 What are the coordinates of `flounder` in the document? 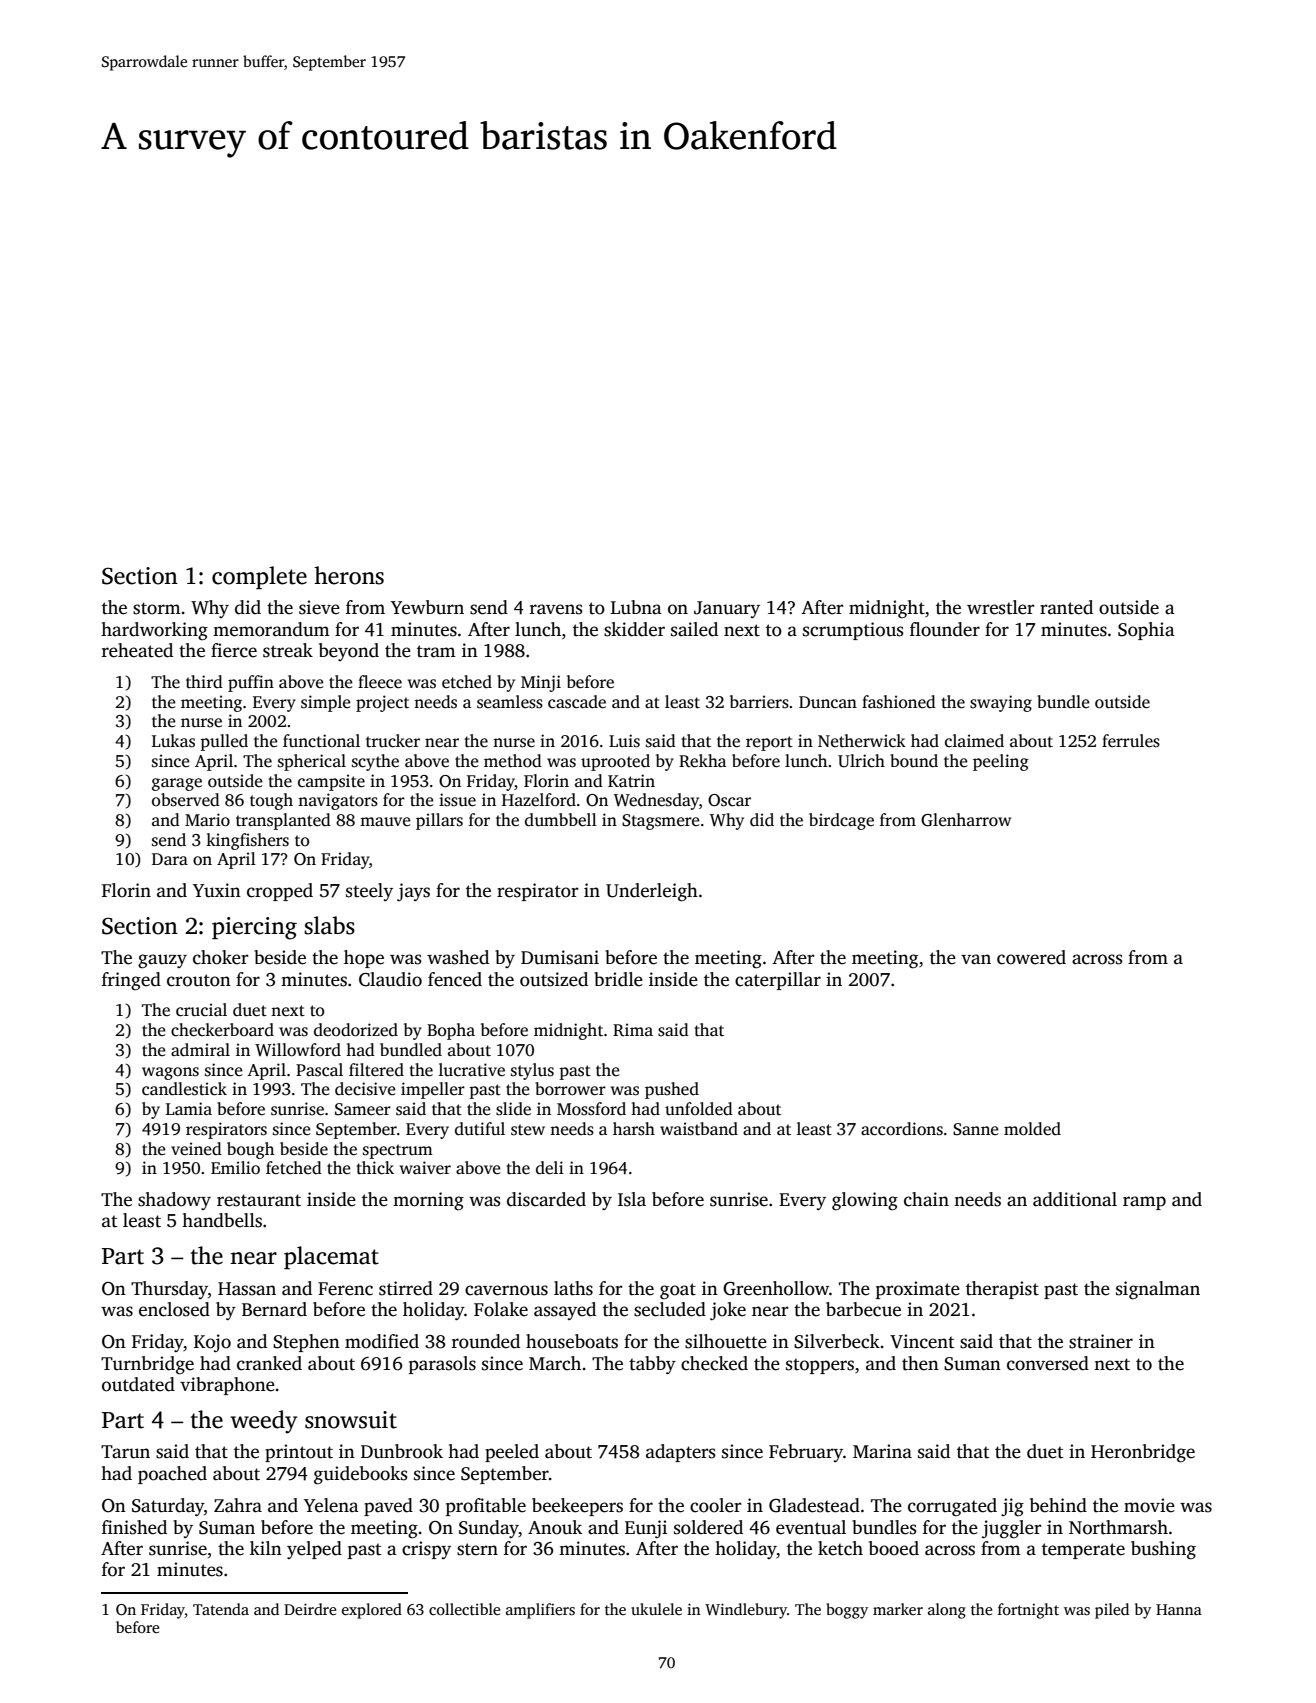 It's located at (945, 629).
